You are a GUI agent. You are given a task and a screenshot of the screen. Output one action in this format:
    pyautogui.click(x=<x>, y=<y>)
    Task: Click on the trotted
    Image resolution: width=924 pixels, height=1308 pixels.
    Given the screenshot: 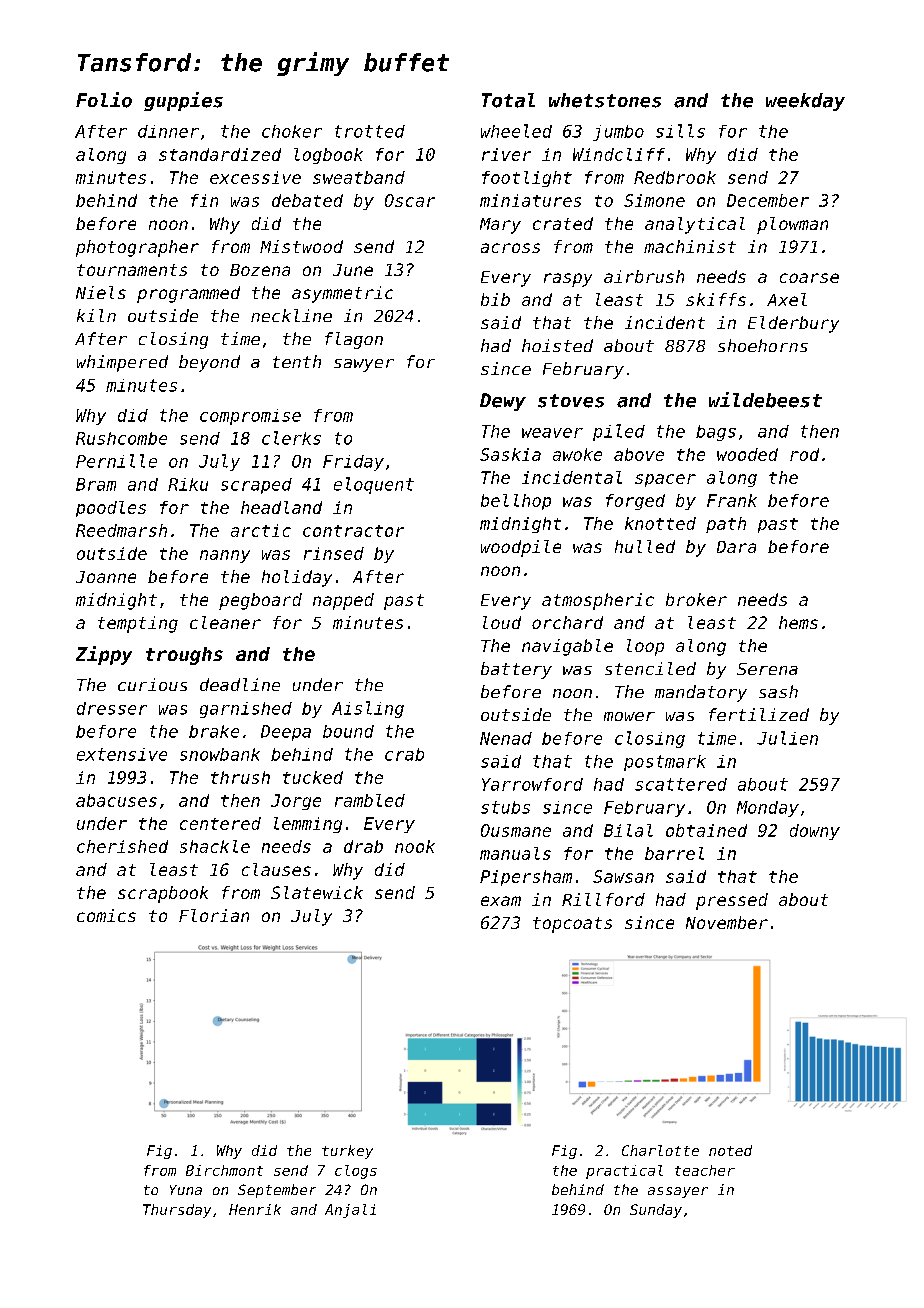 What is the action you would take?
    pyautogui.click(x=370, y=131)
